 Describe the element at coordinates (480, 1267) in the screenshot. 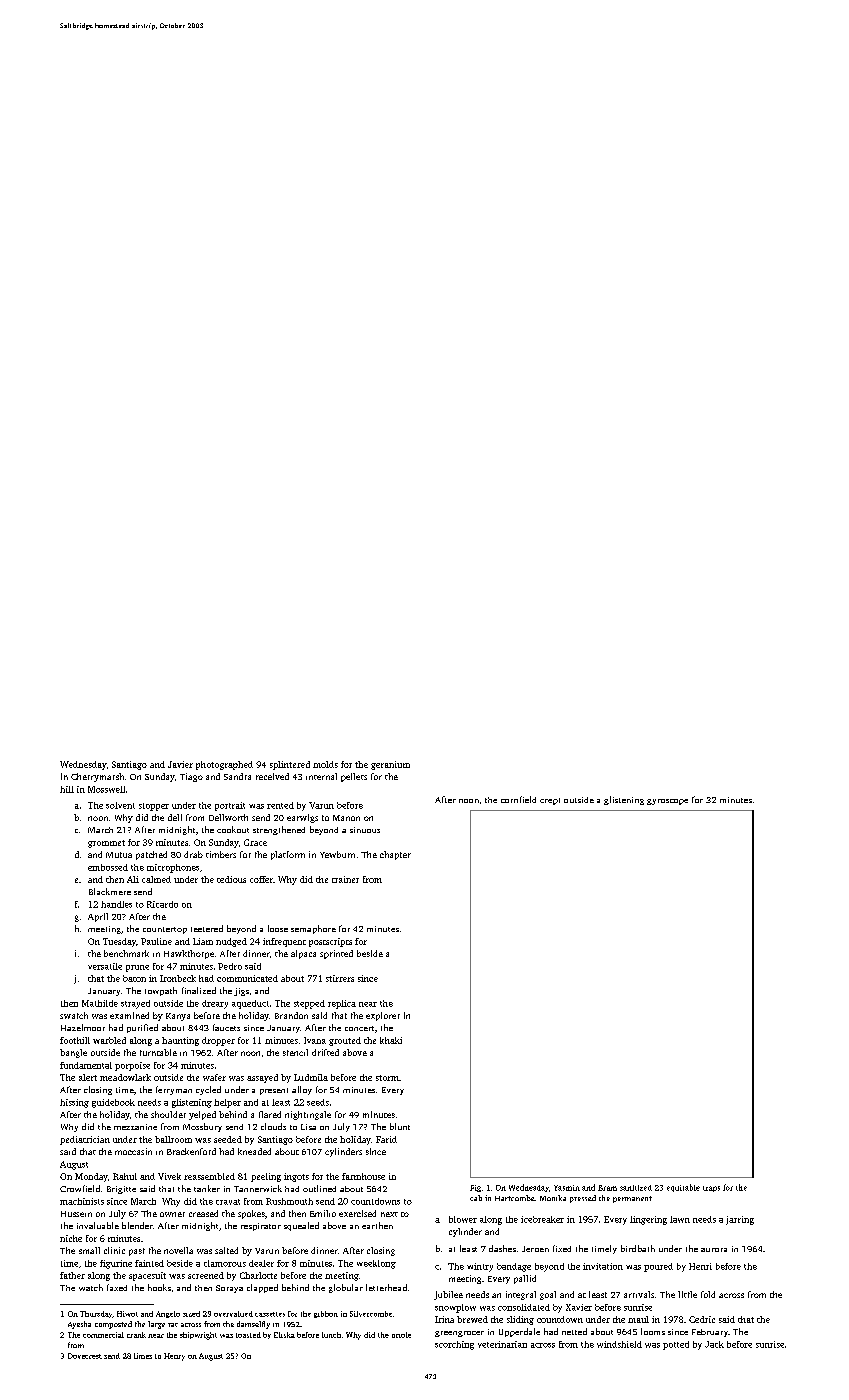

I see `wintry` at that location.
